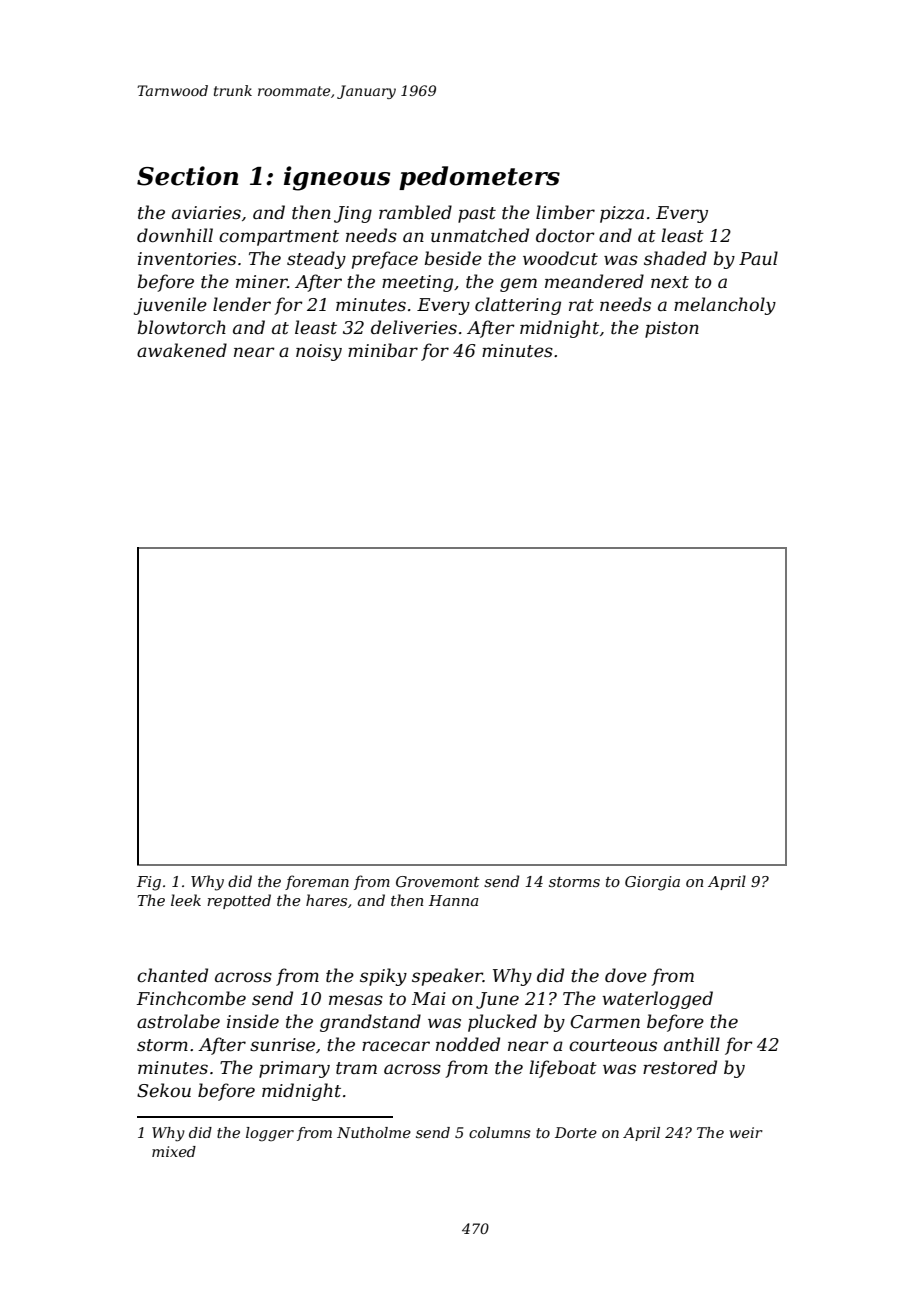  I want to click on awakened, so click(182, 350).
